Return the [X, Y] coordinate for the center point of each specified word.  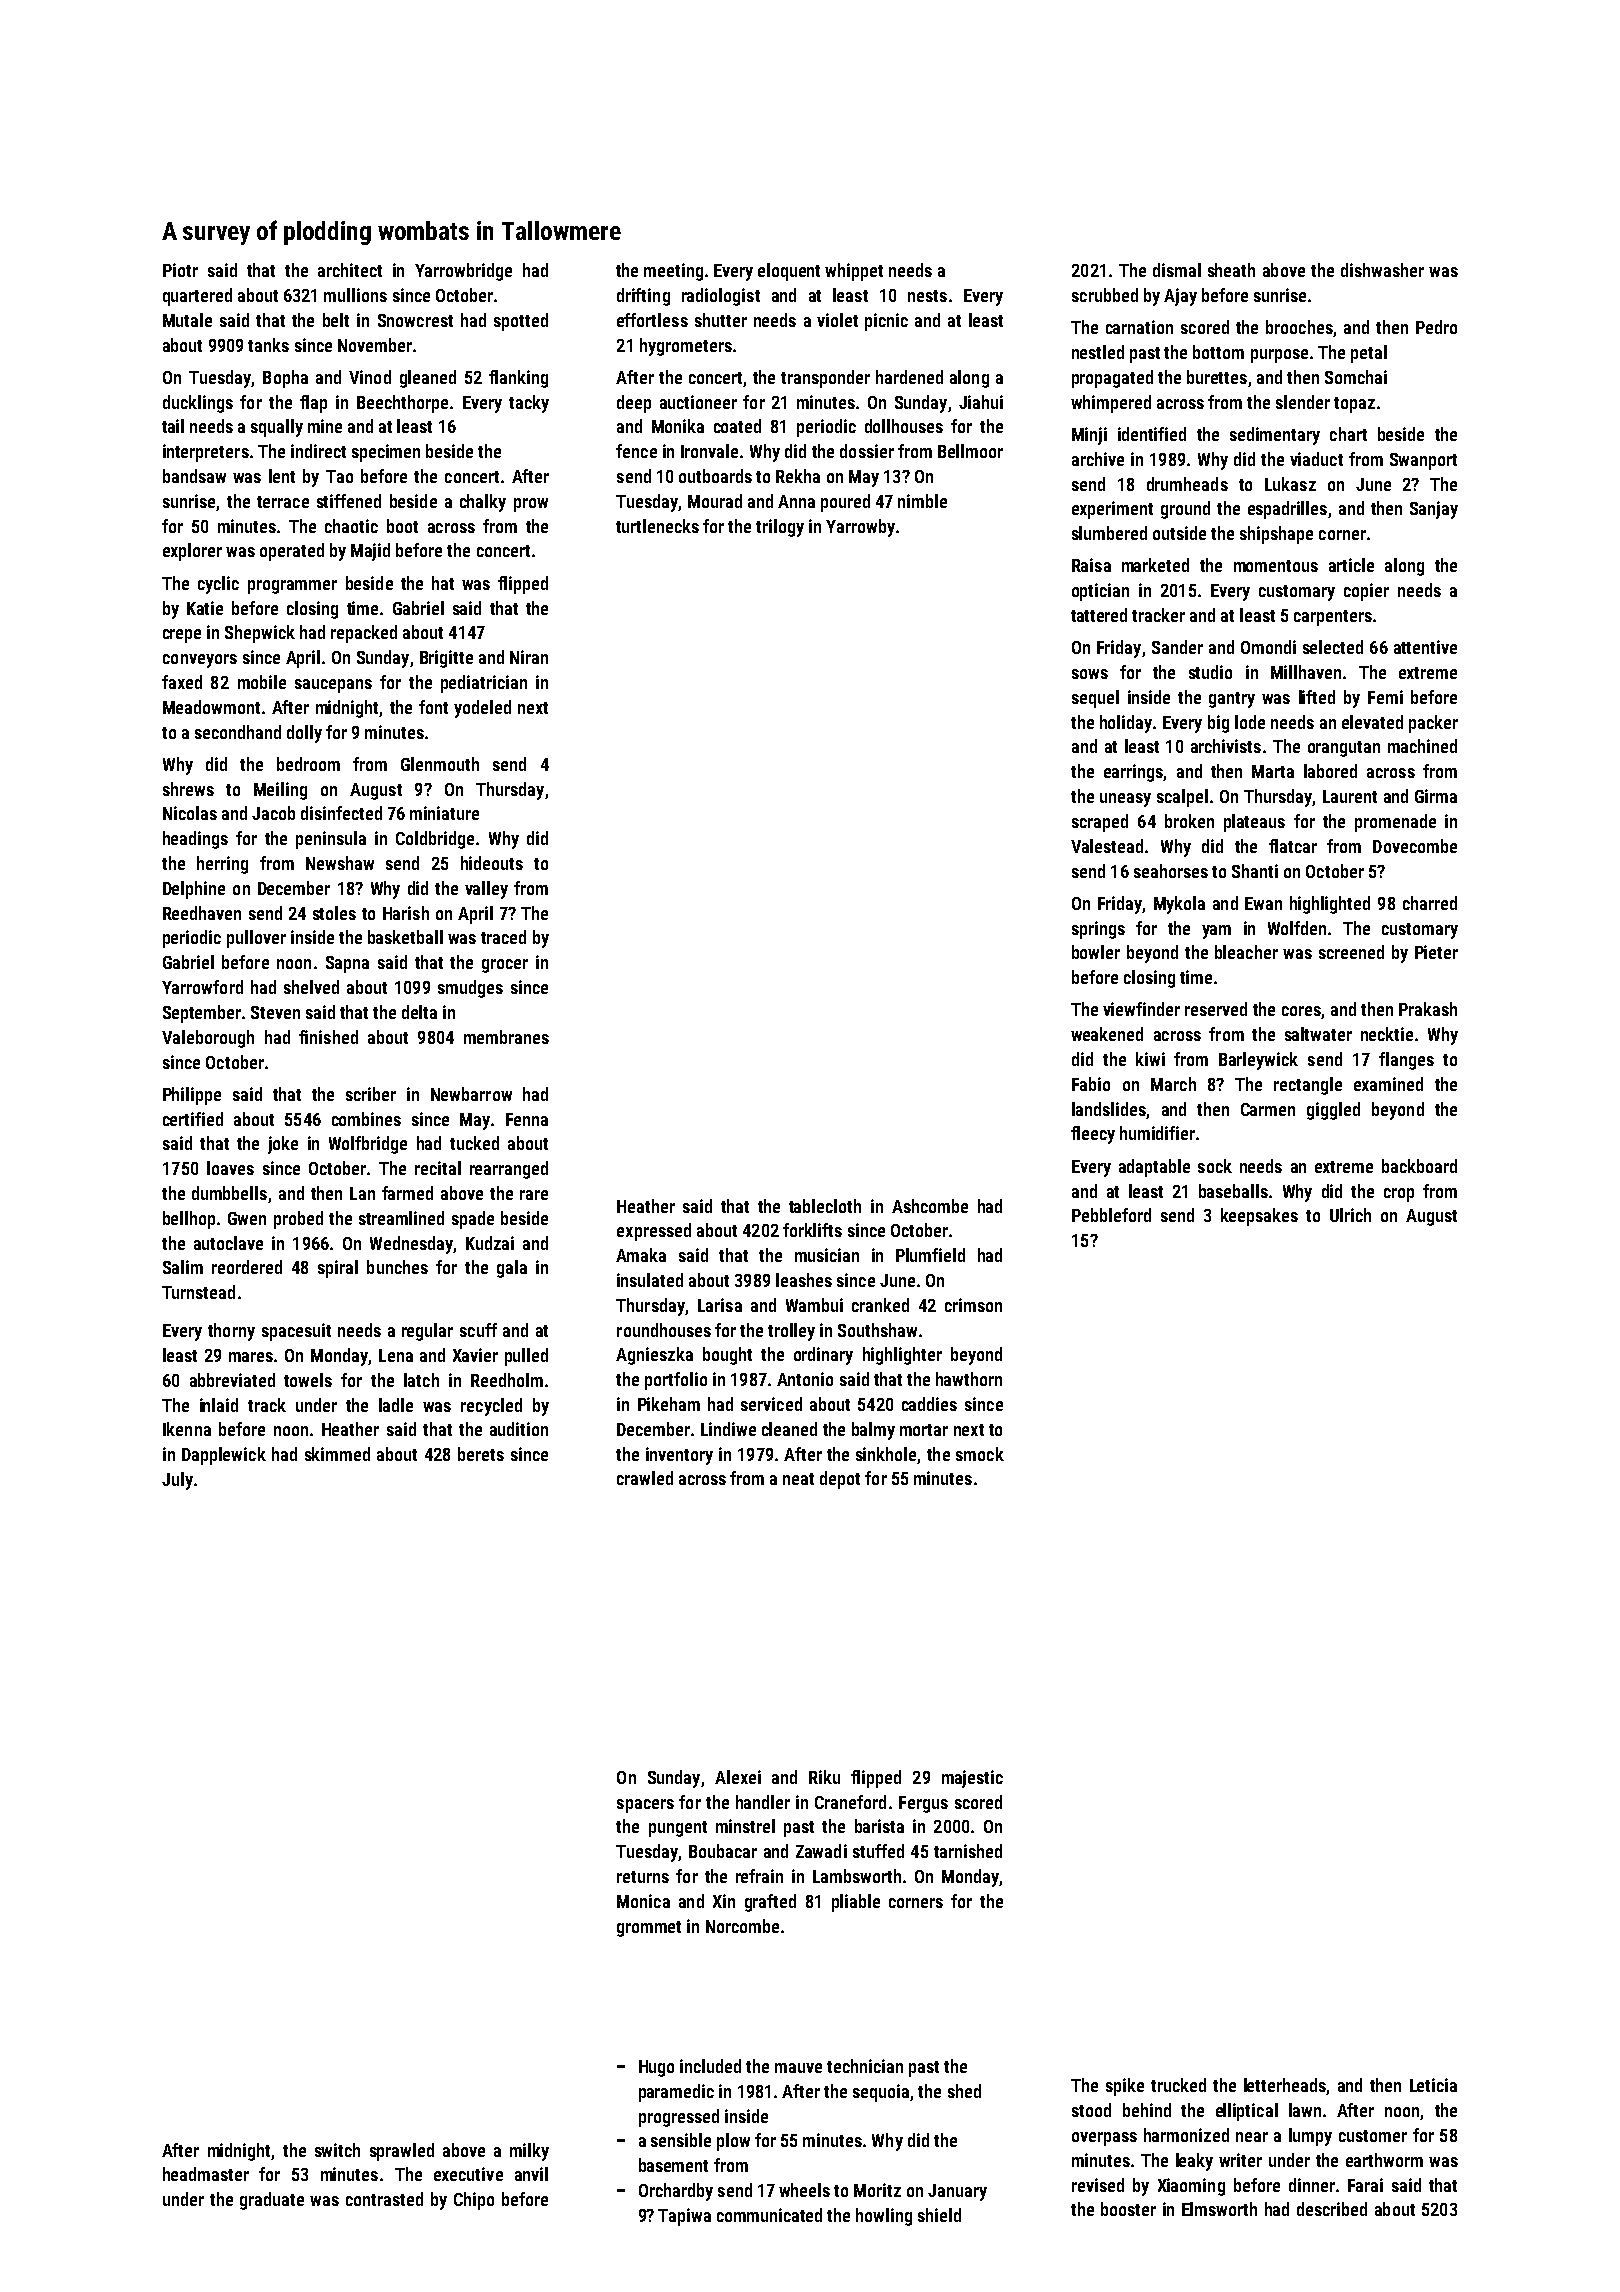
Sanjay [1434, 510]
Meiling [280, 791]
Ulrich [1350, 1215]
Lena [396, 1355]
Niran [529, 657]
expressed [654, 1232]
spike [1125, 2087]
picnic [886, 322]
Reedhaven [202, 913]
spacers [645, 1806]
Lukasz [1290, 484]
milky [529, 2152]
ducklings [198, 404]
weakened [1107, 1034]
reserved [1216, 1009]
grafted [770, 1903]
